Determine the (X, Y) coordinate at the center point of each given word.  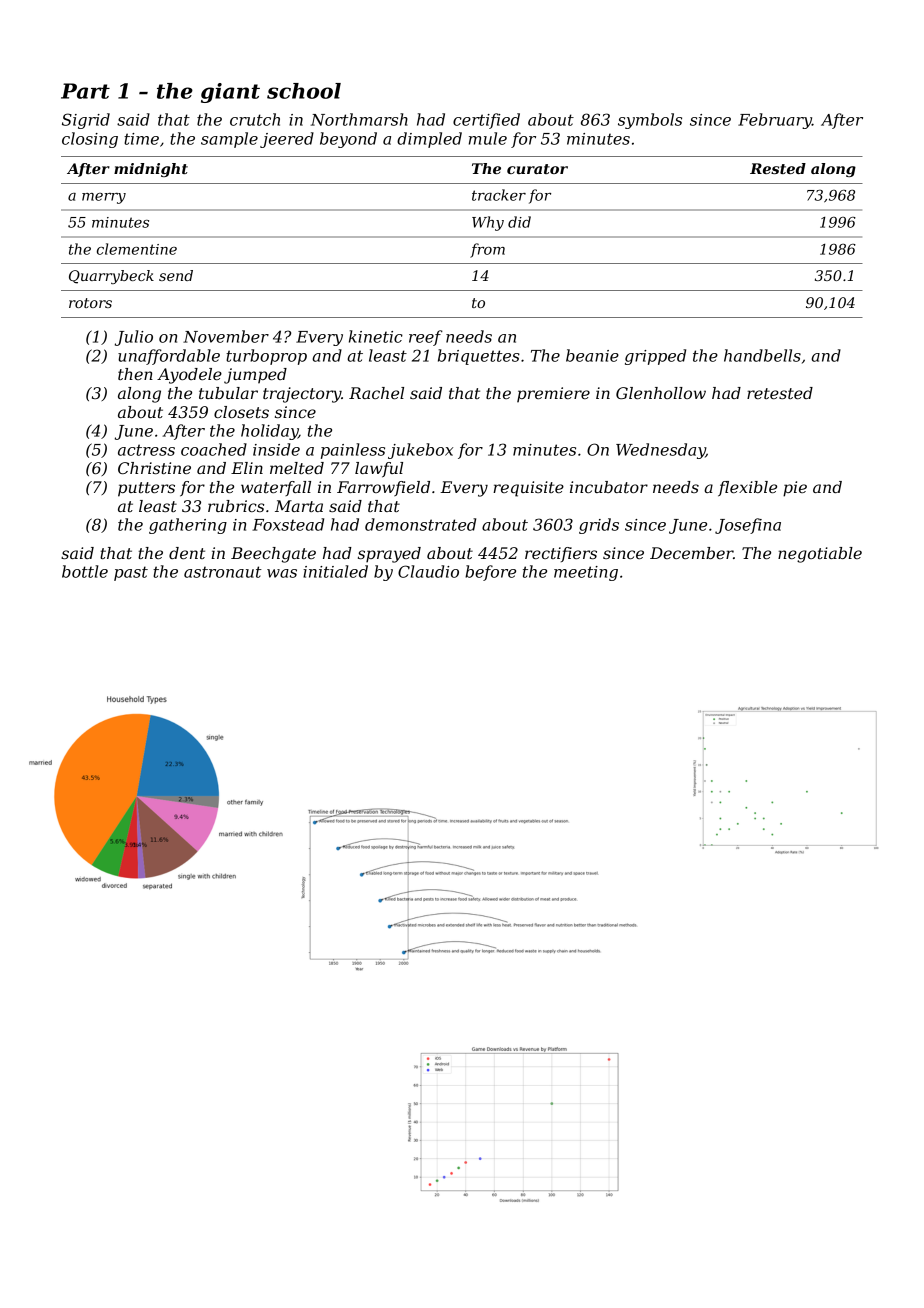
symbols (650, 121)
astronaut (223, 572)
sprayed (389, 555)
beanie (592, 355)
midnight (151, 170)
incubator (609, 487)
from (487, 250)
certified (486, 121)
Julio (134, 338)
